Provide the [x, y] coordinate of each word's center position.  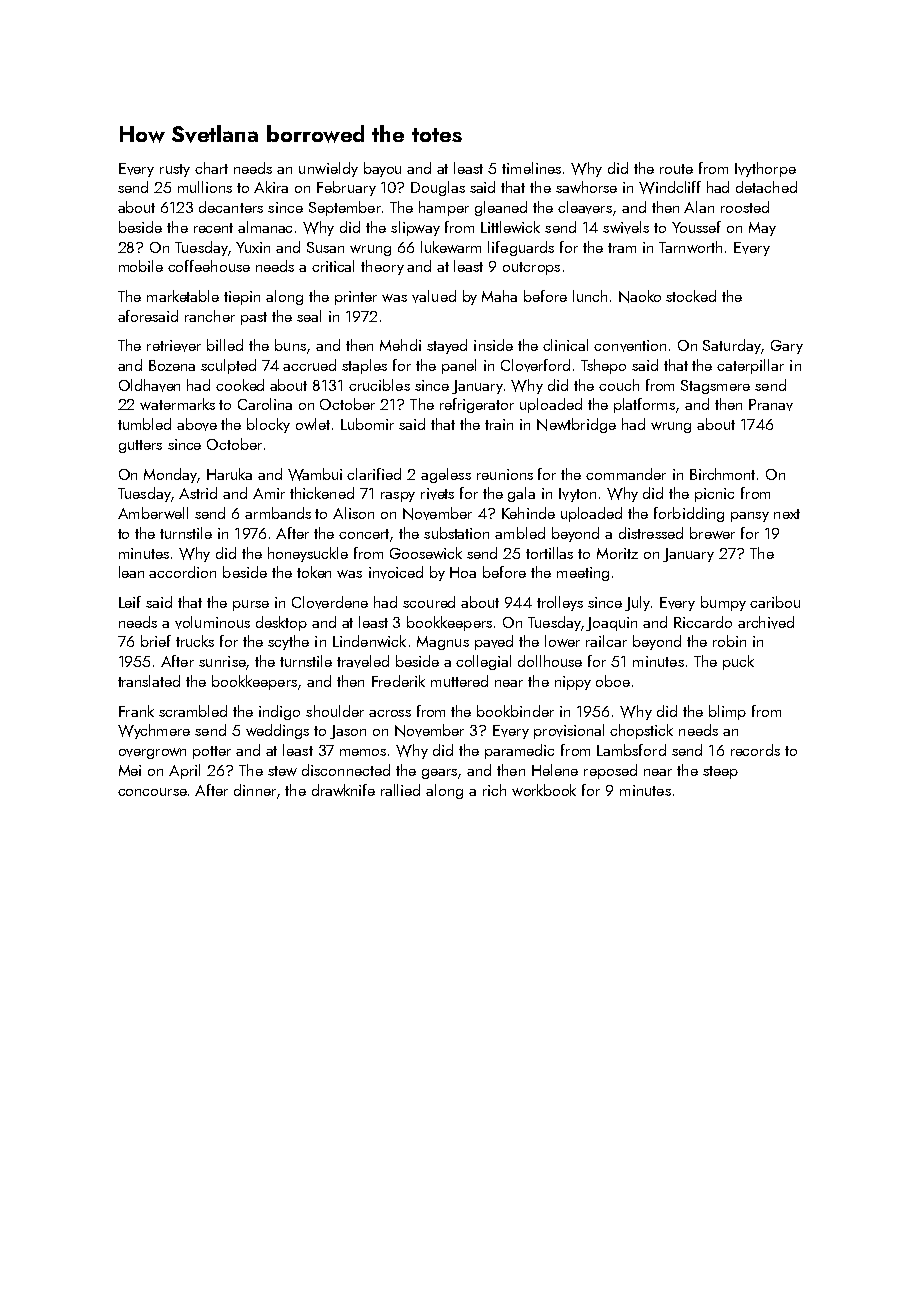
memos [363, 752]
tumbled [144, 424]
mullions [205, 187]
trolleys [560, 603]
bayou [382, 169]
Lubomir [367, 424]
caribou [775, 602]
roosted [745, 207]
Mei [130, 770]
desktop [281, 623]
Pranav [771, 405]
